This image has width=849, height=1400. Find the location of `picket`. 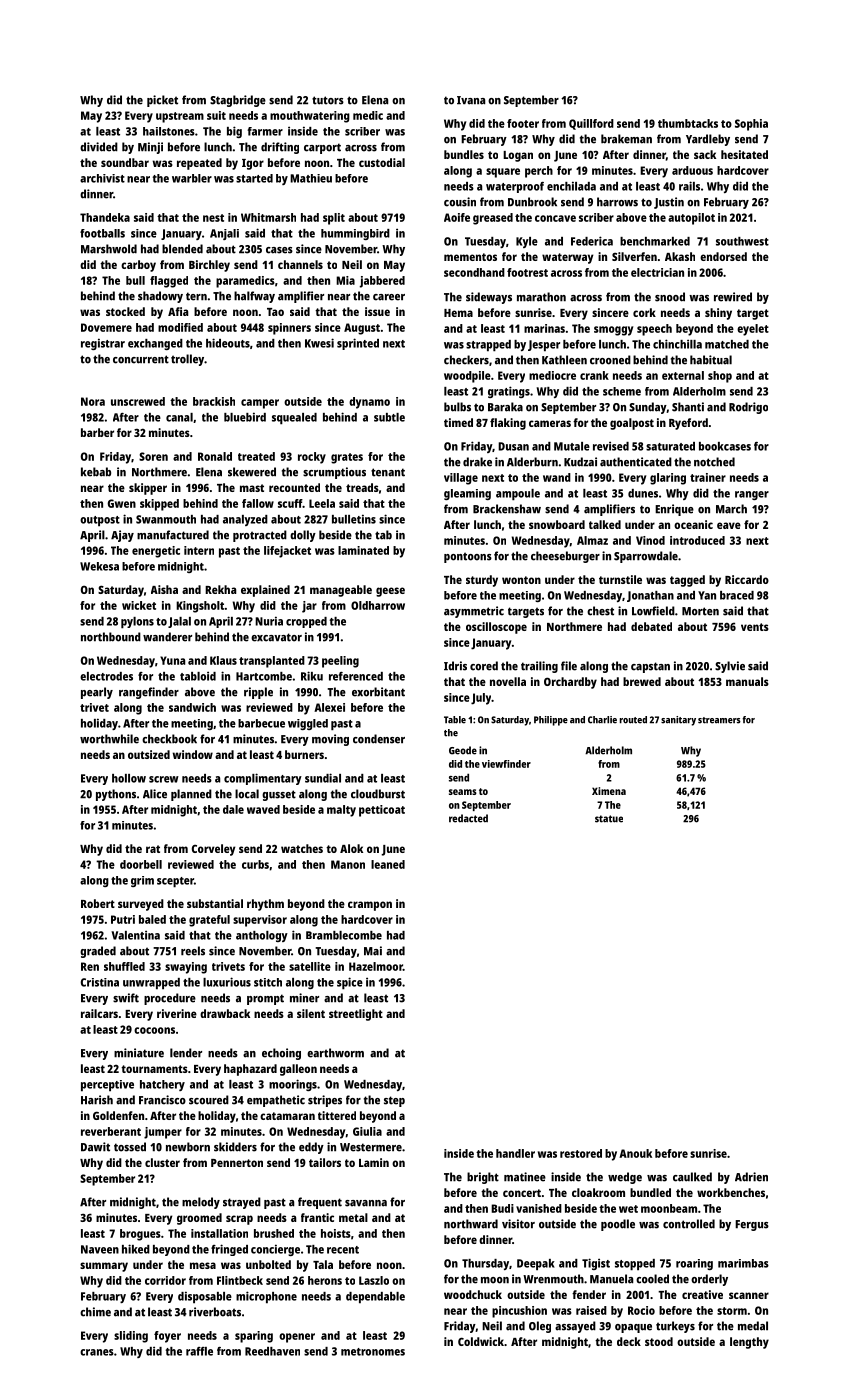

picket is located at coordinates (162, 101).
